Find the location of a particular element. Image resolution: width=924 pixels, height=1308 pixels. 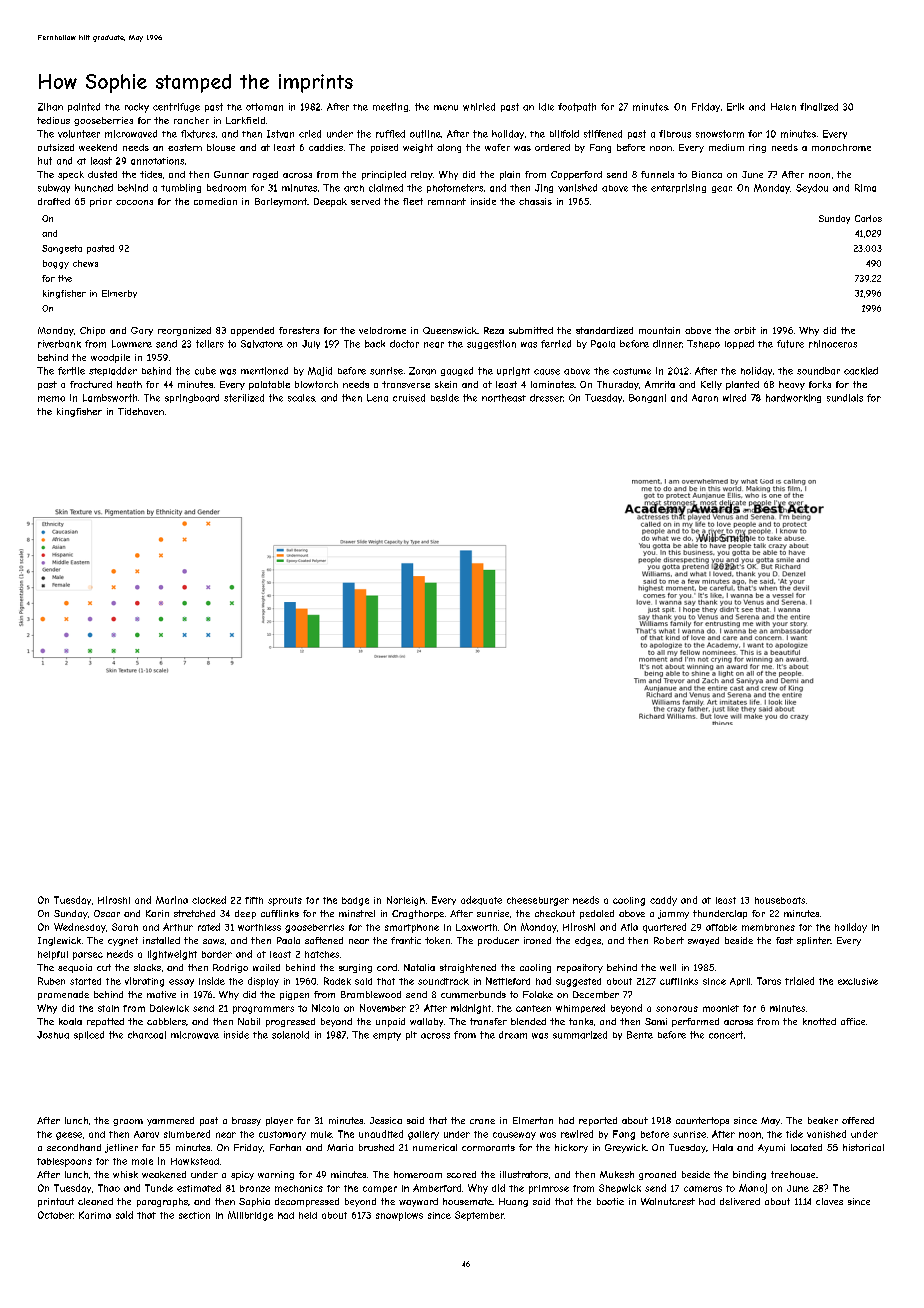

Queenswick is located at coordinates (450, 330).
